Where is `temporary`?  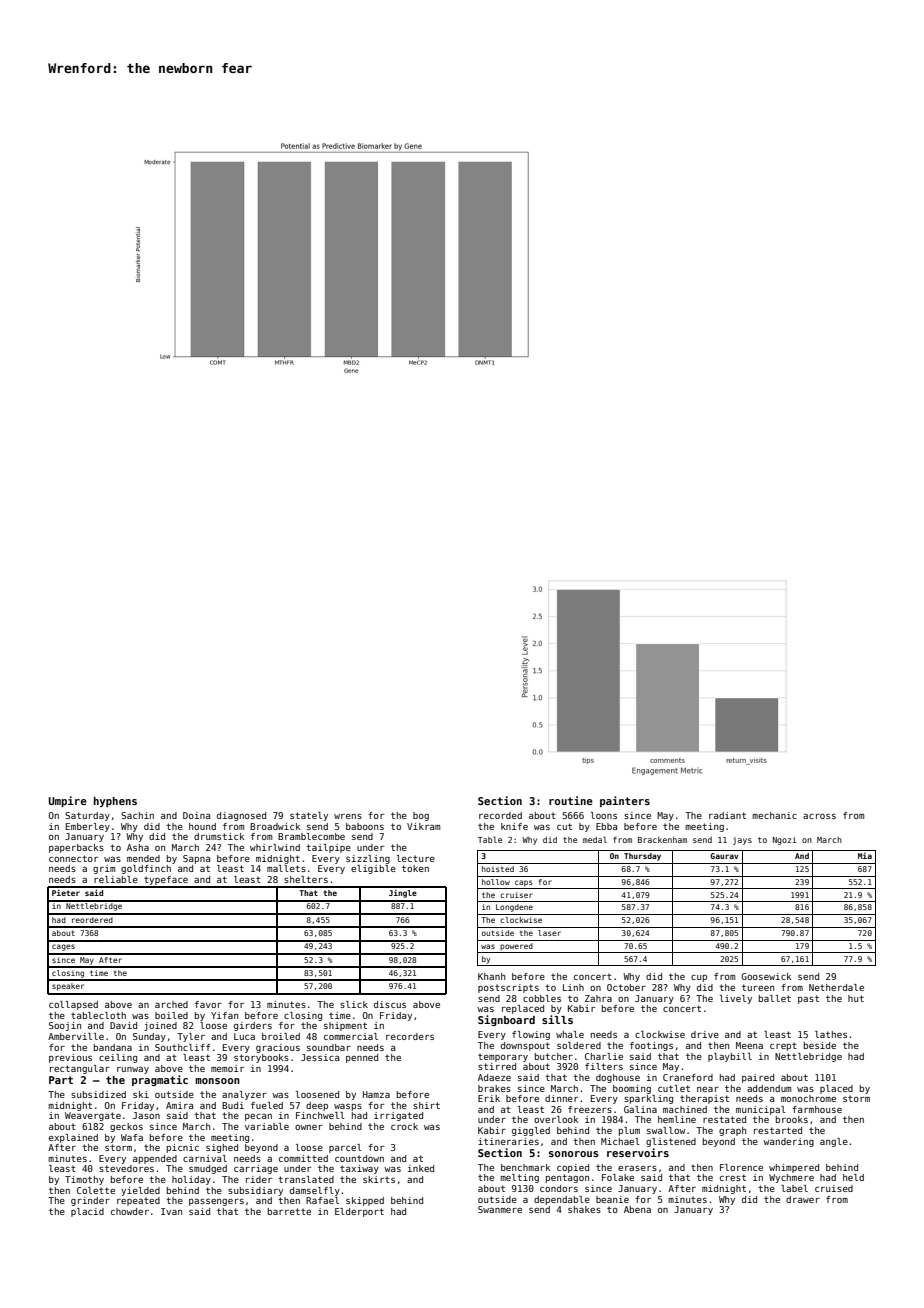
temporary is located at coordinates (503, 1057).
